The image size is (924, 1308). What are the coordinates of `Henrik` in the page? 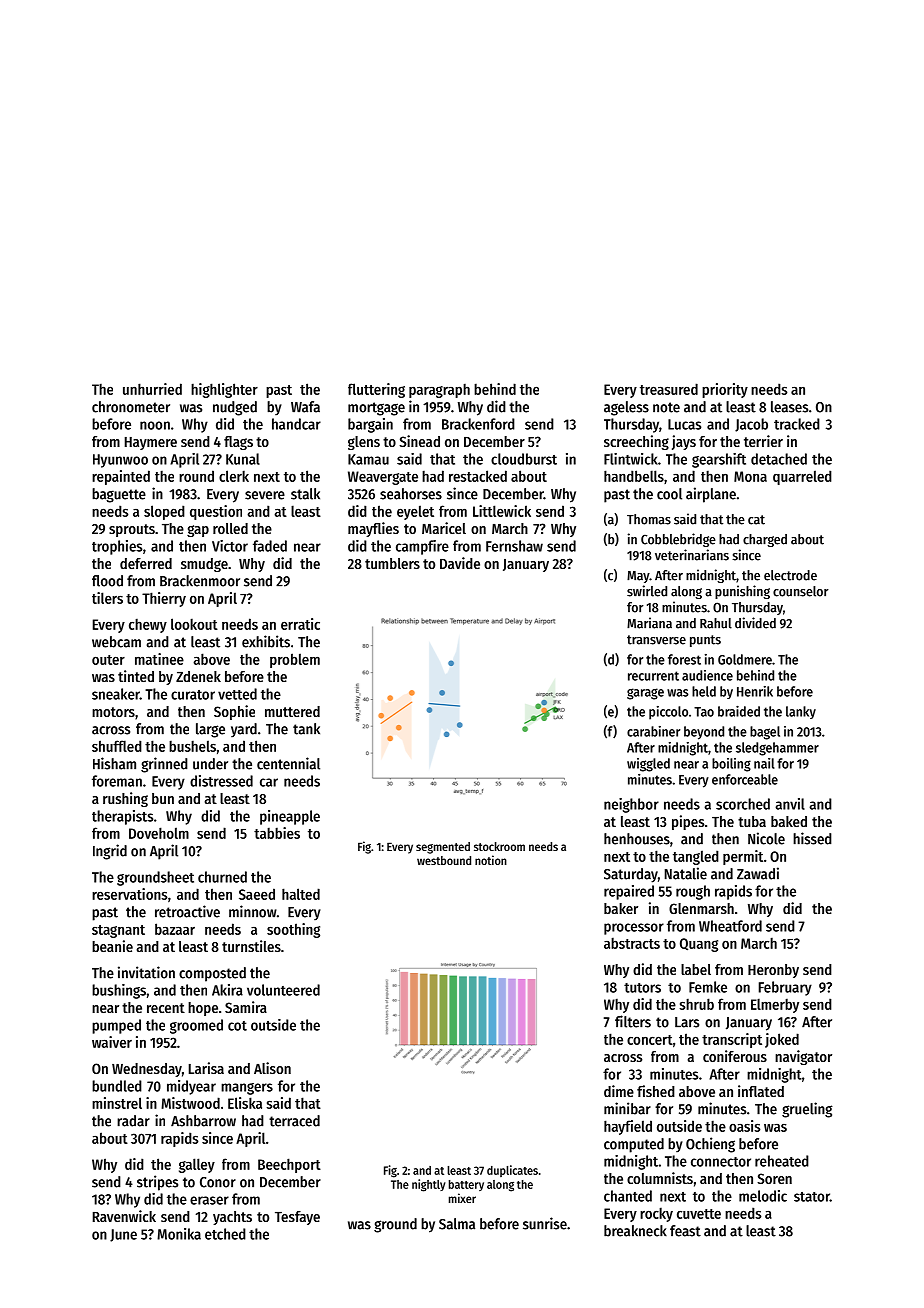 It's located at (755, 691).
